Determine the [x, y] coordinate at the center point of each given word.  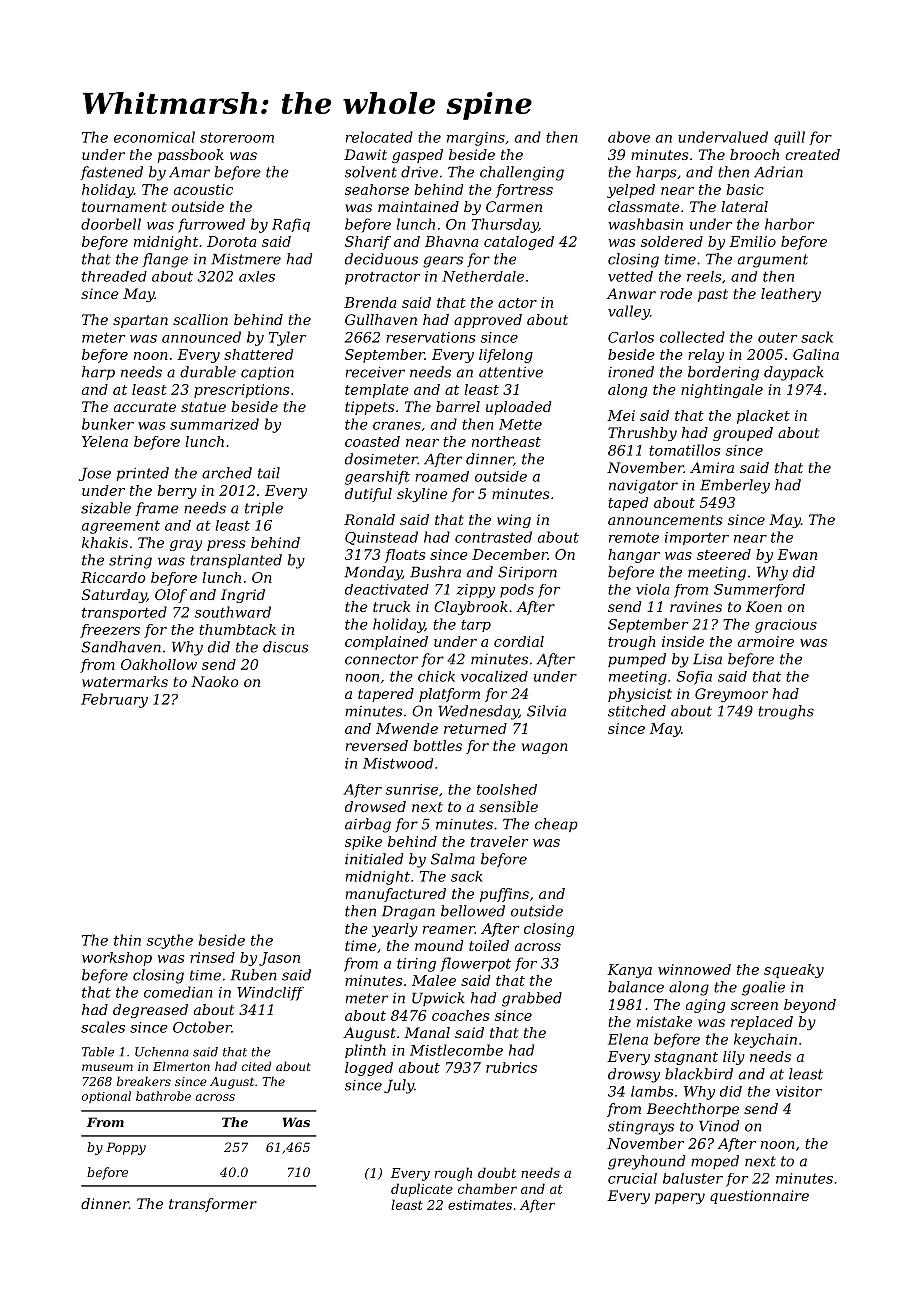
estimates [480, 1205]
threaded [114, 276]
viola [653, 589]
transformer [213, 1205]
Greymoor [731, 695]
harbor [789, 224]
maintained [418, 206]
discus [285, 647]
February [114, 700]
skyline [422, 495]
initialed [374, 859]
